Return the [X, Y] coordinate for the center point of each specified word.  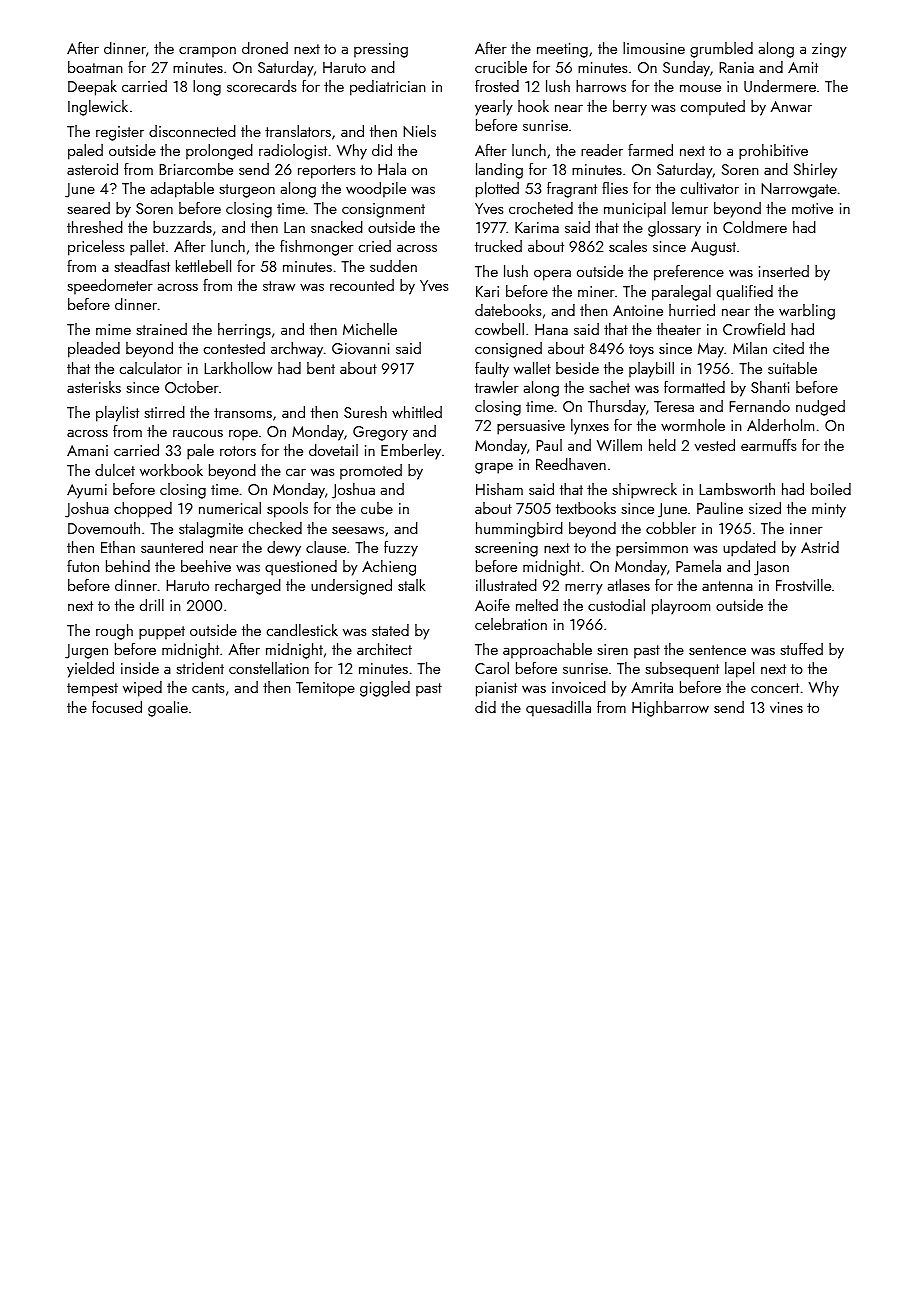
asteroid [92, 169]
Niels [419, 131]
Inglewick [98, 108]
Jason [771, 568]
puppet [162, 633]
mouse [700, 88]
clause [326, 547]
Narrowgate [799, 190]
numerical [230, 508]
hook [533, 106]
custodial [616, 605]
